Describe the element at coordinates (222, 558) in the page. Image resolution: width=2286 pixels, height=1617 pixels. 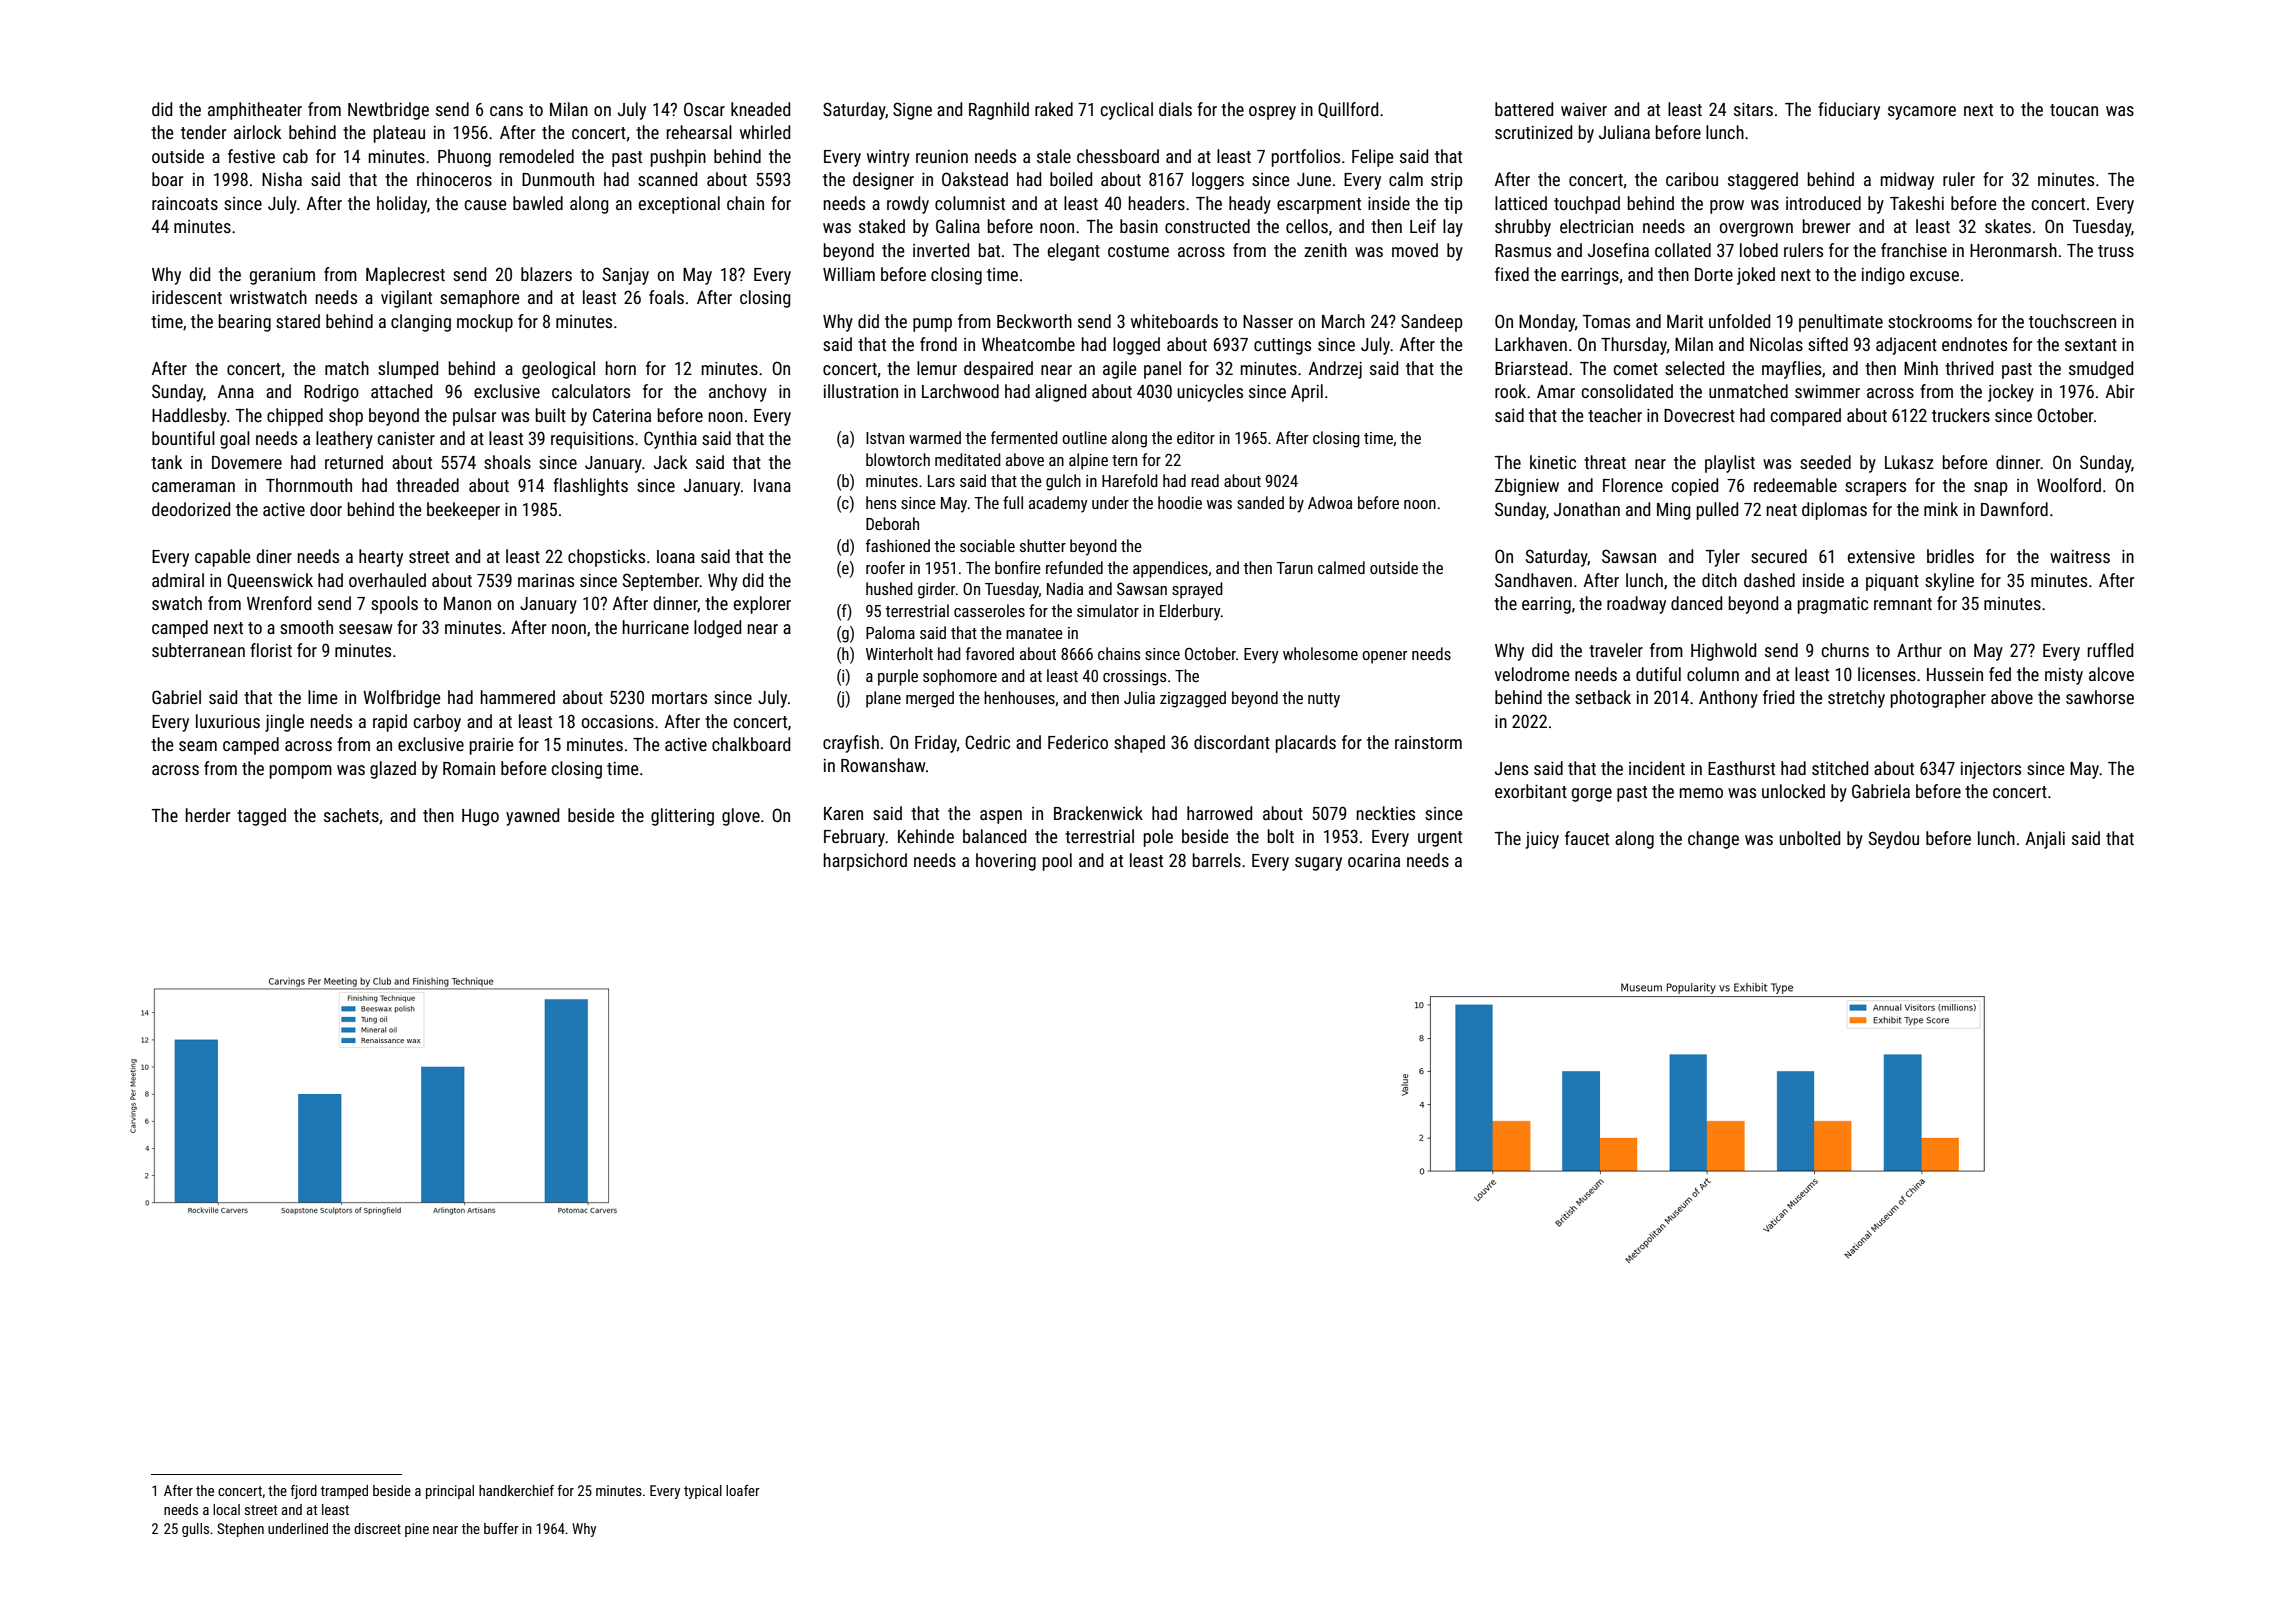
I see `capable` at that location.
